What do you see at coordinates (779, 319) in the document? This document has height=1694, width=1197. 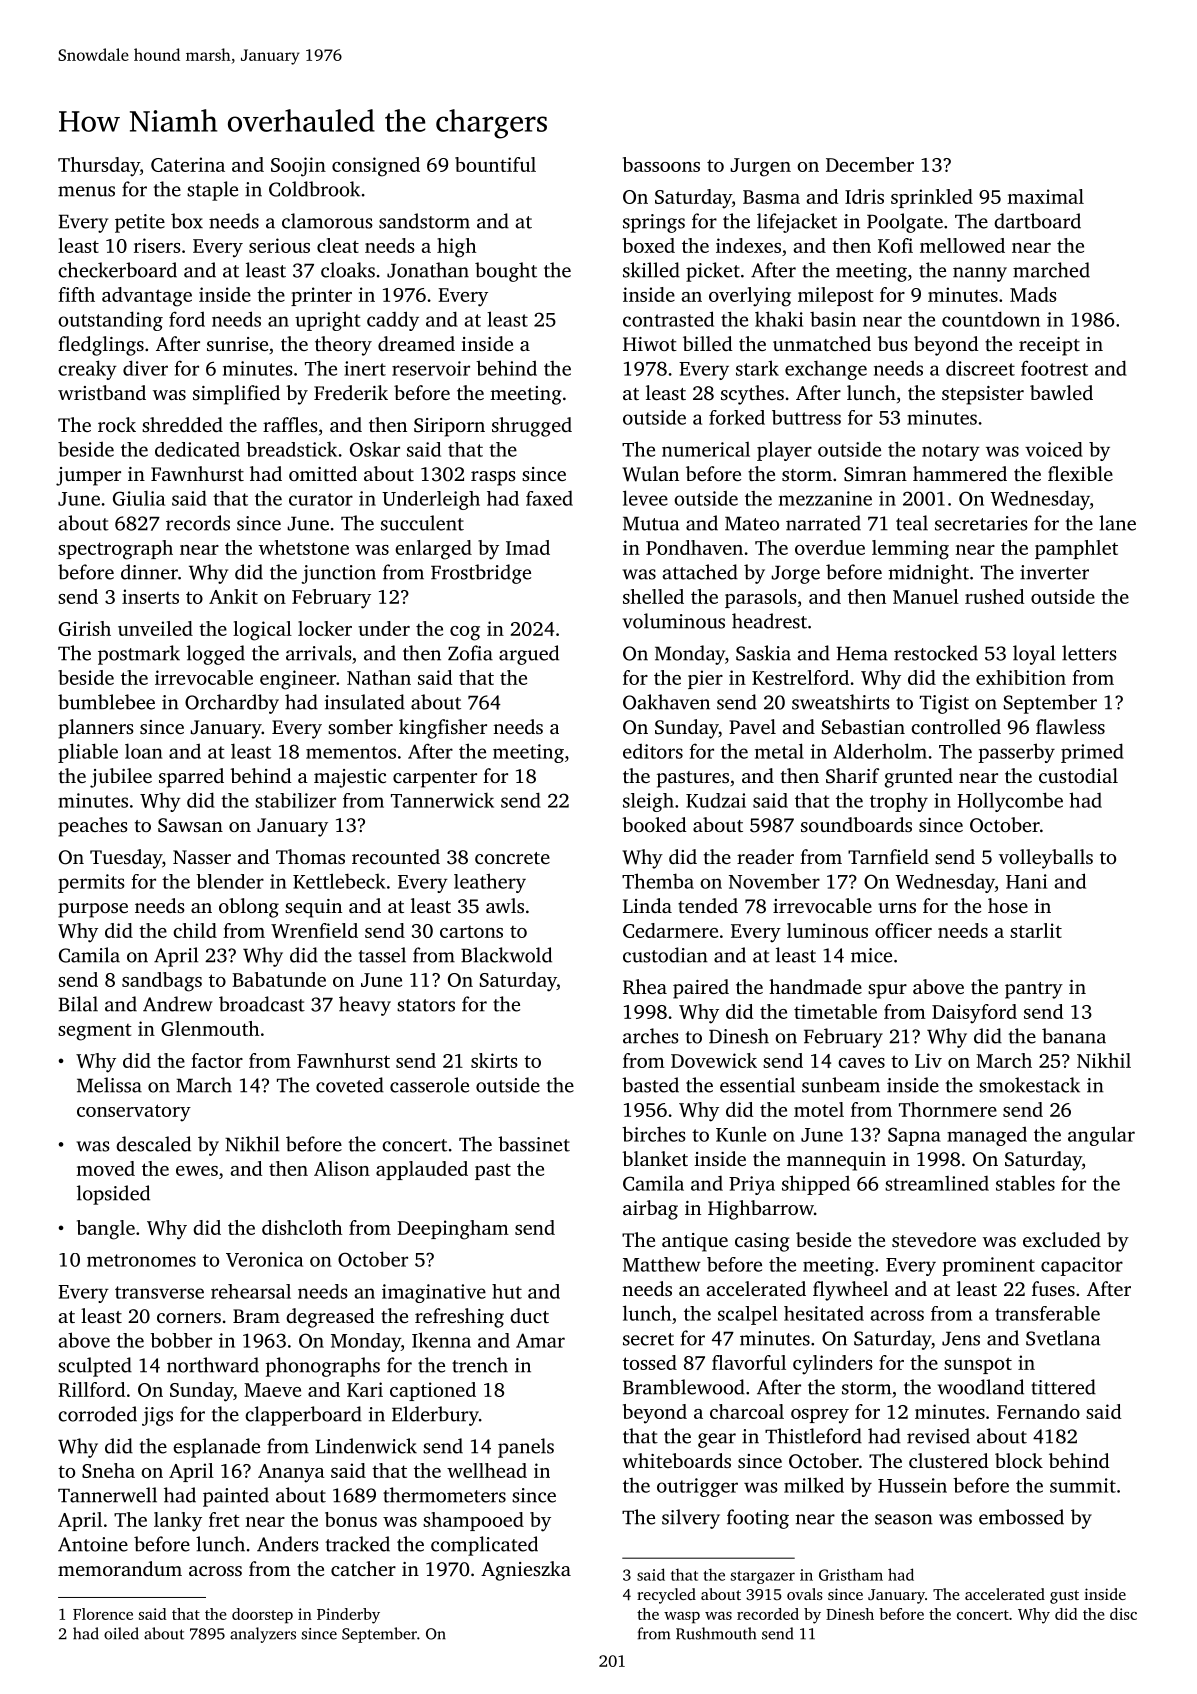 I see `khaki` at bounding box center [779, 319].
